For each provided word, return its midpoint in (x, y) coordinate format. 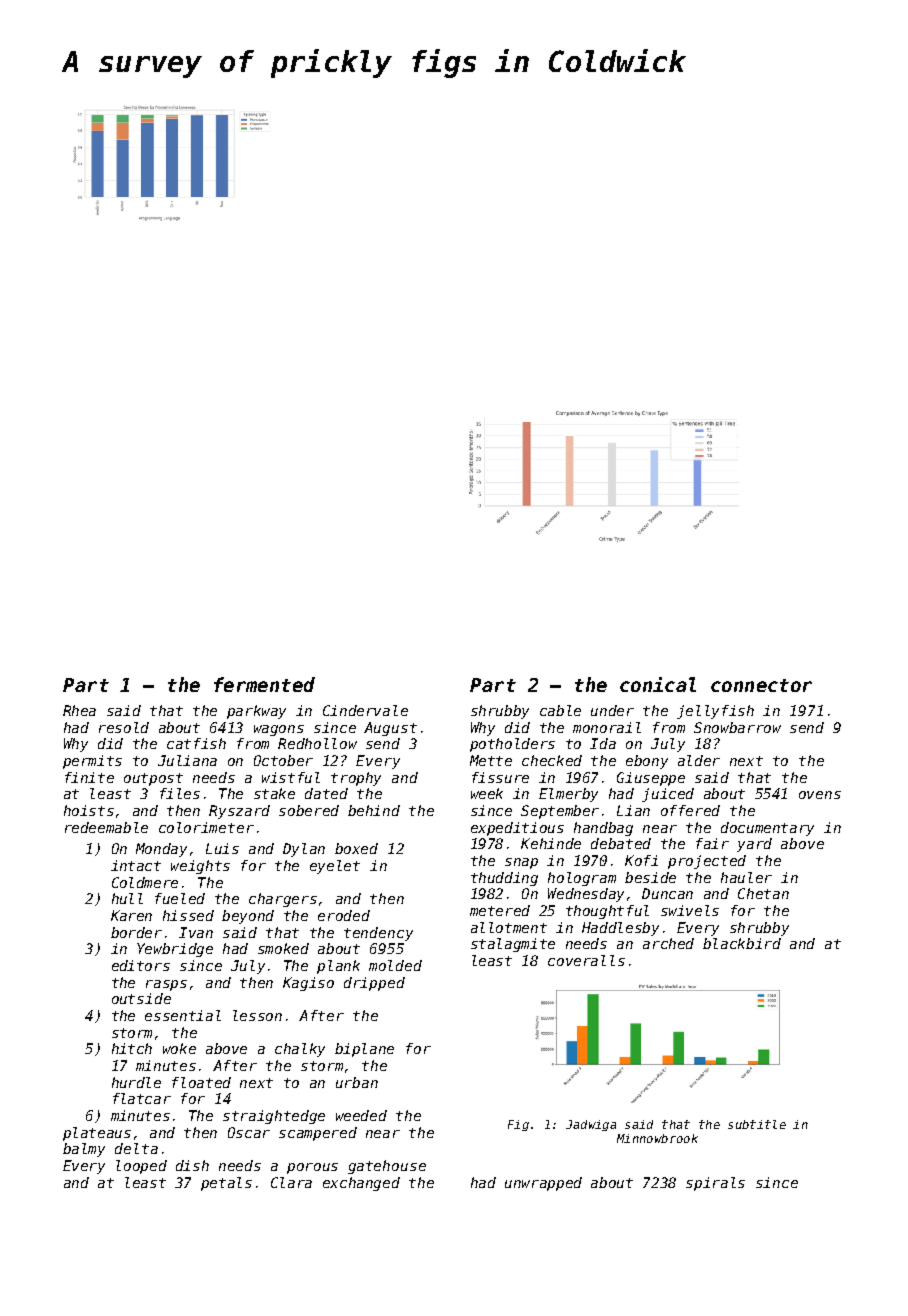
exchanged (361, 1184)
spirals (715, 1184)
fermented (264, 684)
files (180, 793)
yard (754, 845)
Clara (291, 1182)
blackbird (742, 943)
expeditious (517, 829)
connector (761, 685)
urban (357, 1082)
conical (658, 684)
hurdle (136, 1082)
